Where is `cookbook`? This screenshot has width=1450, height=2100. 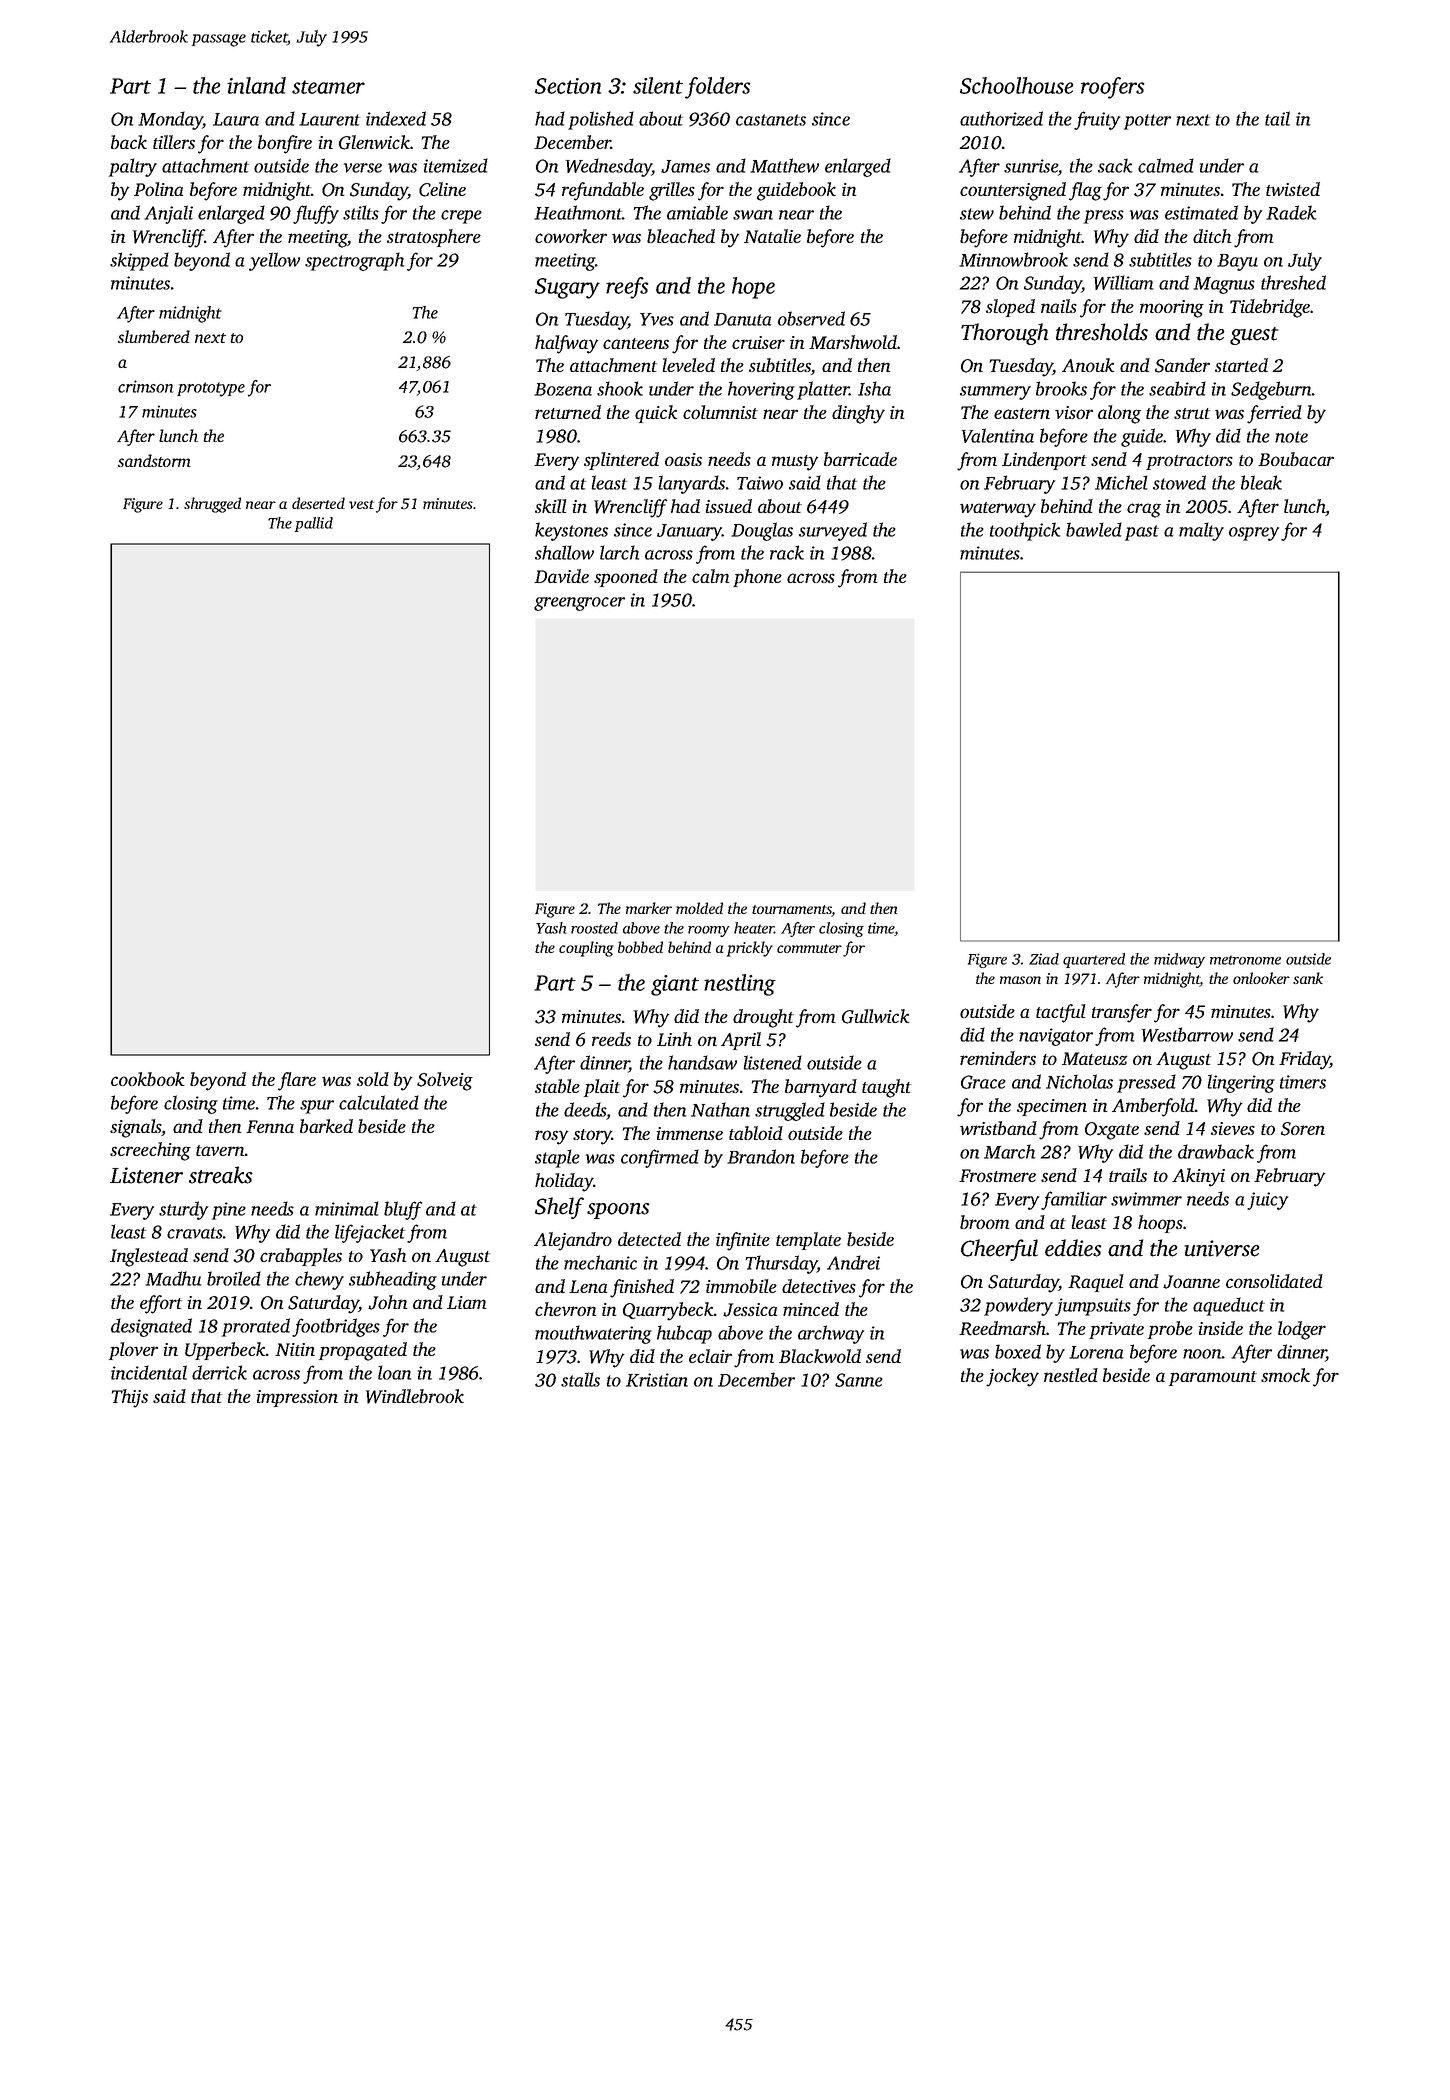 cookbook is located at coordinates (148, 1079).
